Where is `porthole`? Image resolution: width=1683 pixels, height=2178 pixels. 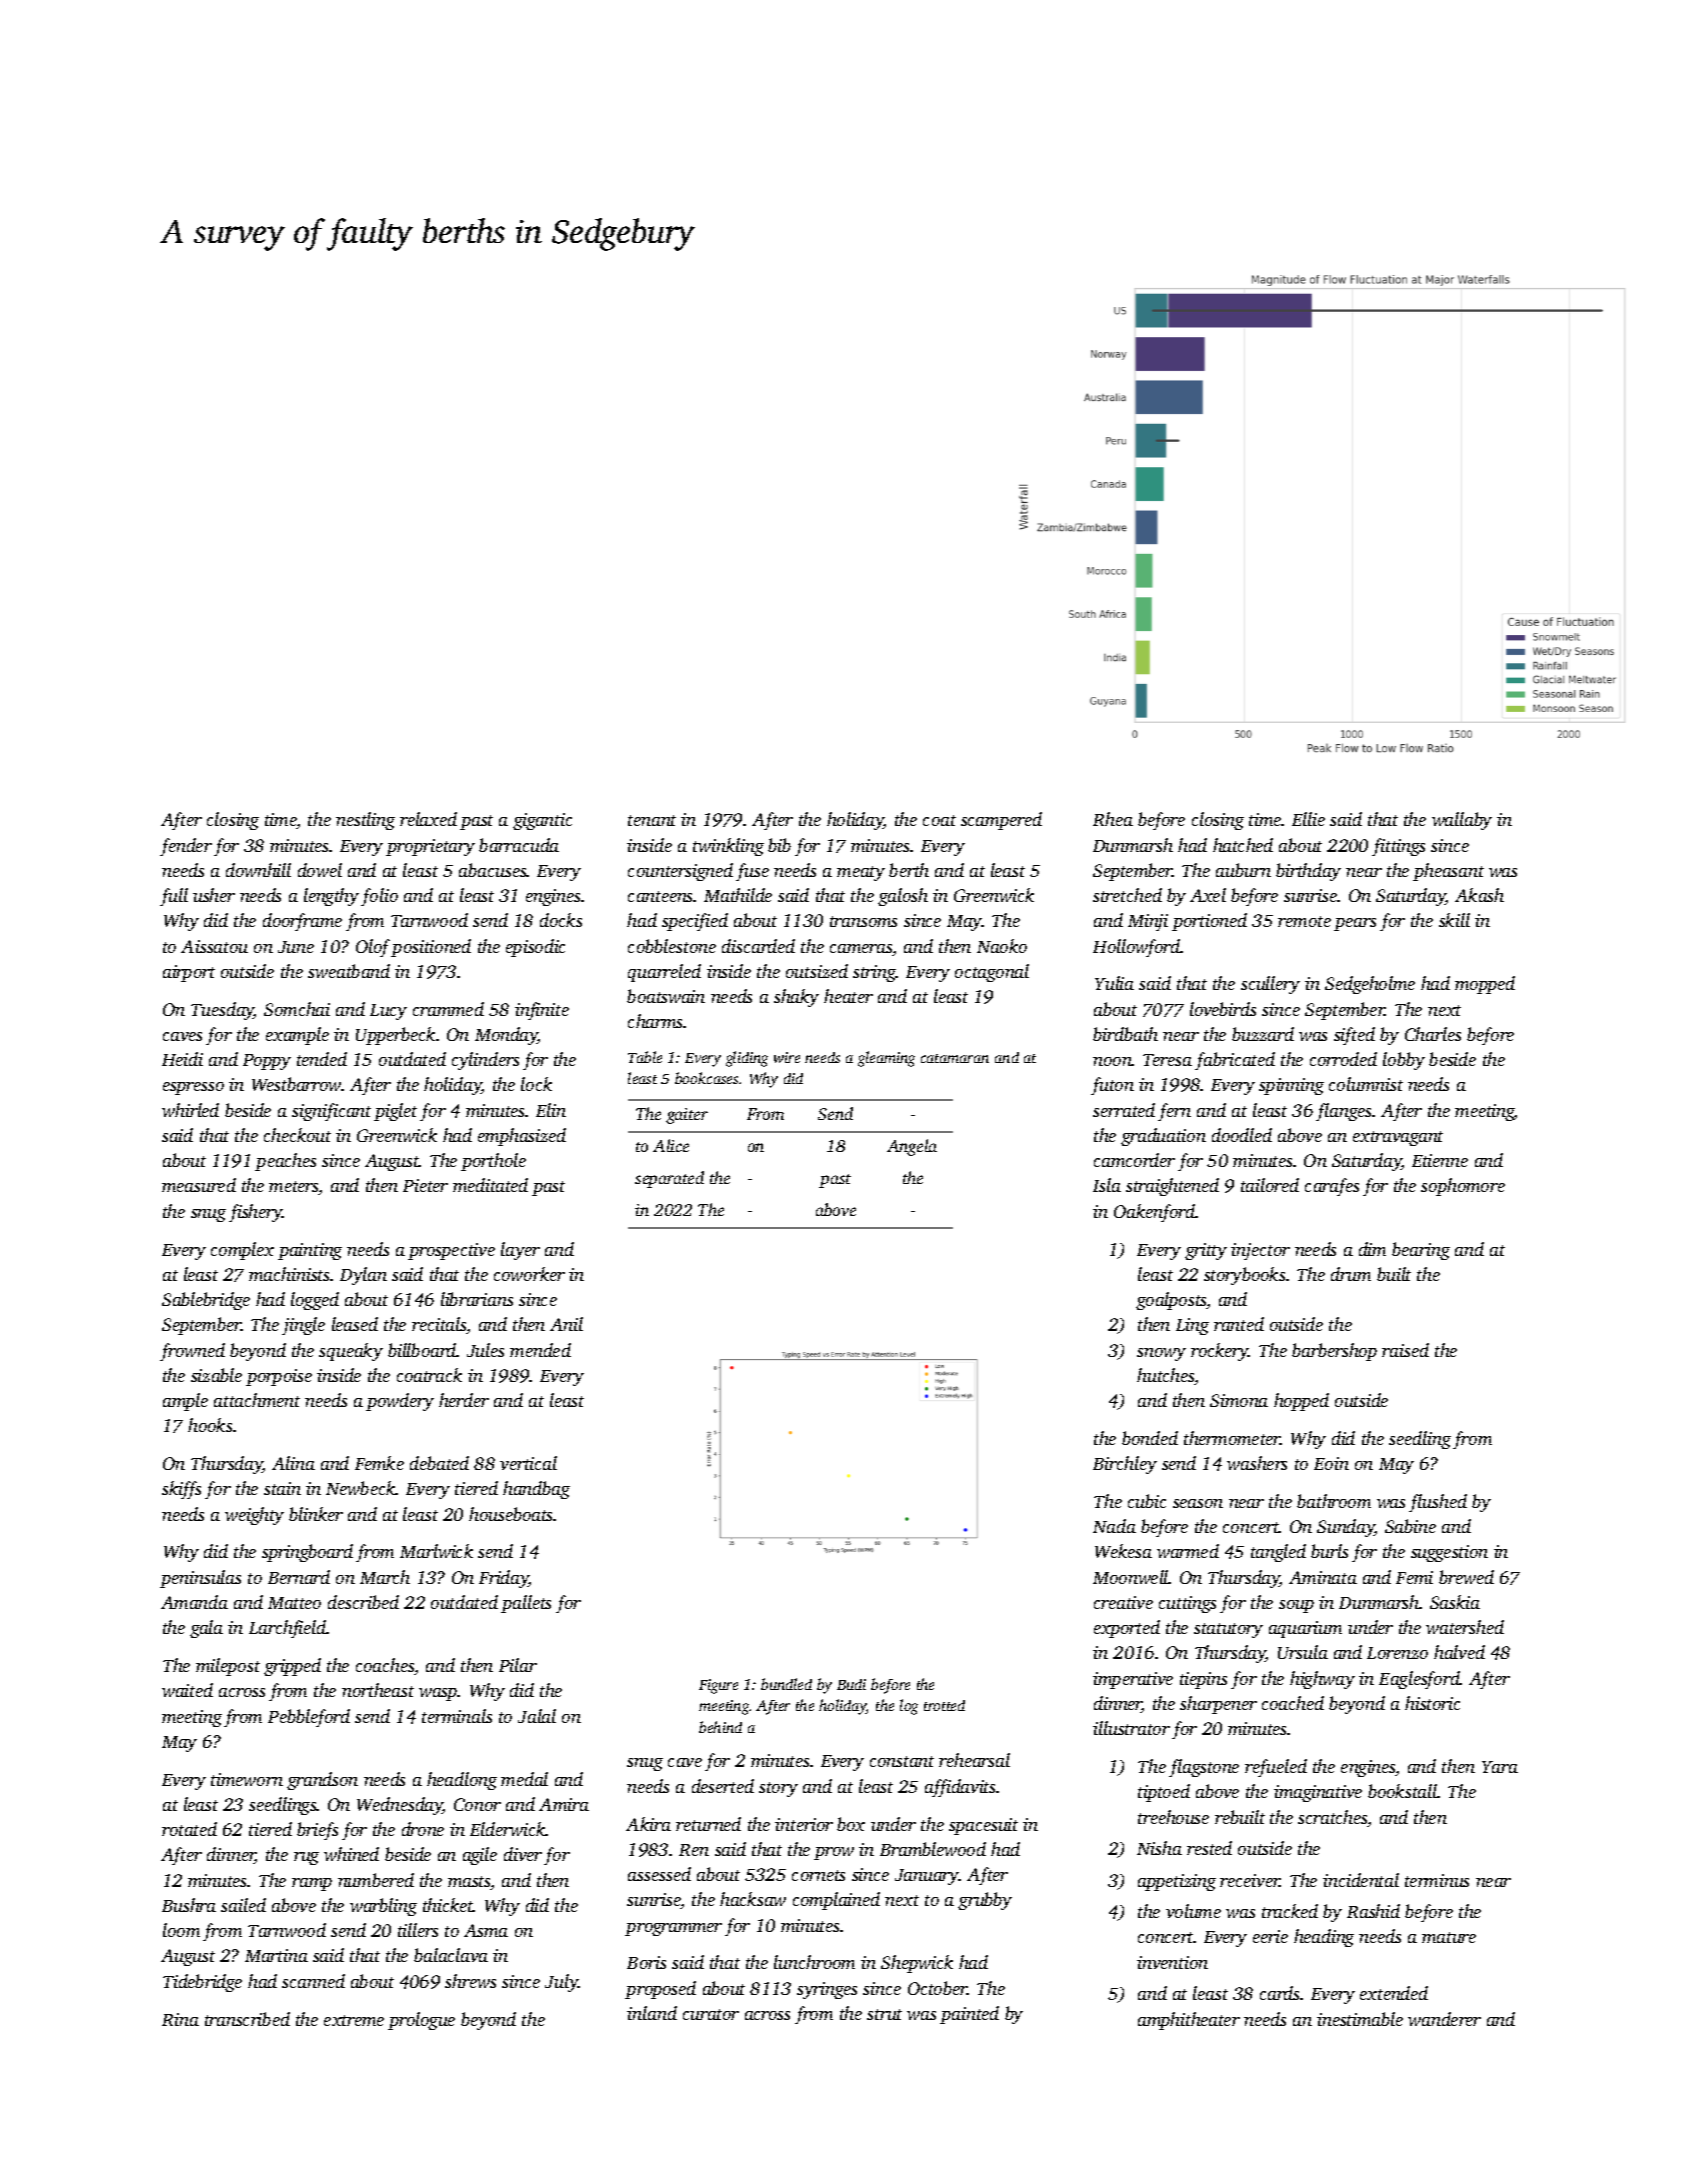 porthole is located at coordinates (493, 1162).
